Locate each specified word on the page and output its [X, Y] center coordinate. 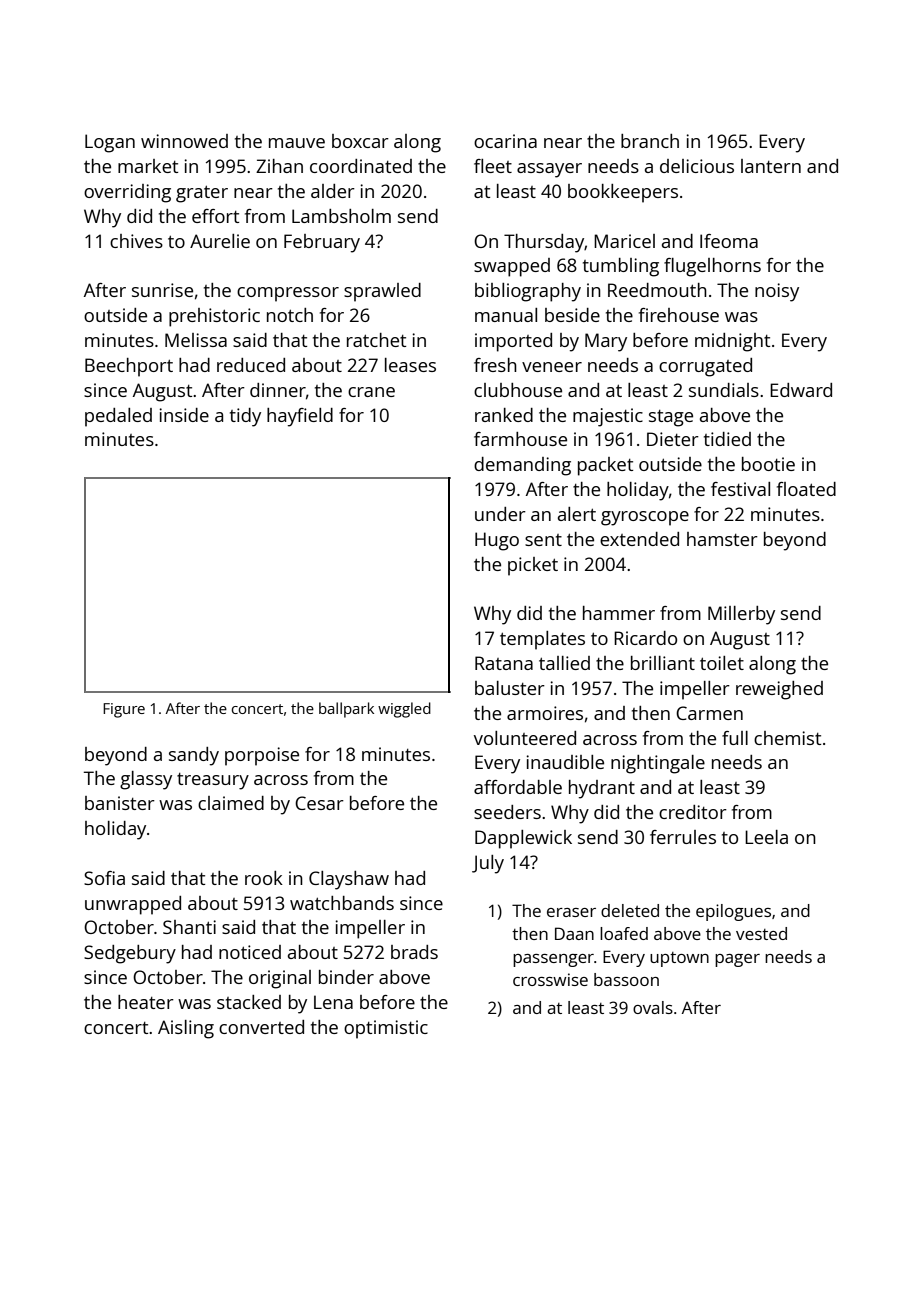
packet [605, 466]
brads [414, 952]
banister [120, 803]
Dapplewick [523, 839]
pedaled [118, 417]
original [280, 979]
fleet [493, 166]
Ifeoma [729, 241]
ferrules [683, 837]
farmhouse [520, 439]
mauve [297, 143]
